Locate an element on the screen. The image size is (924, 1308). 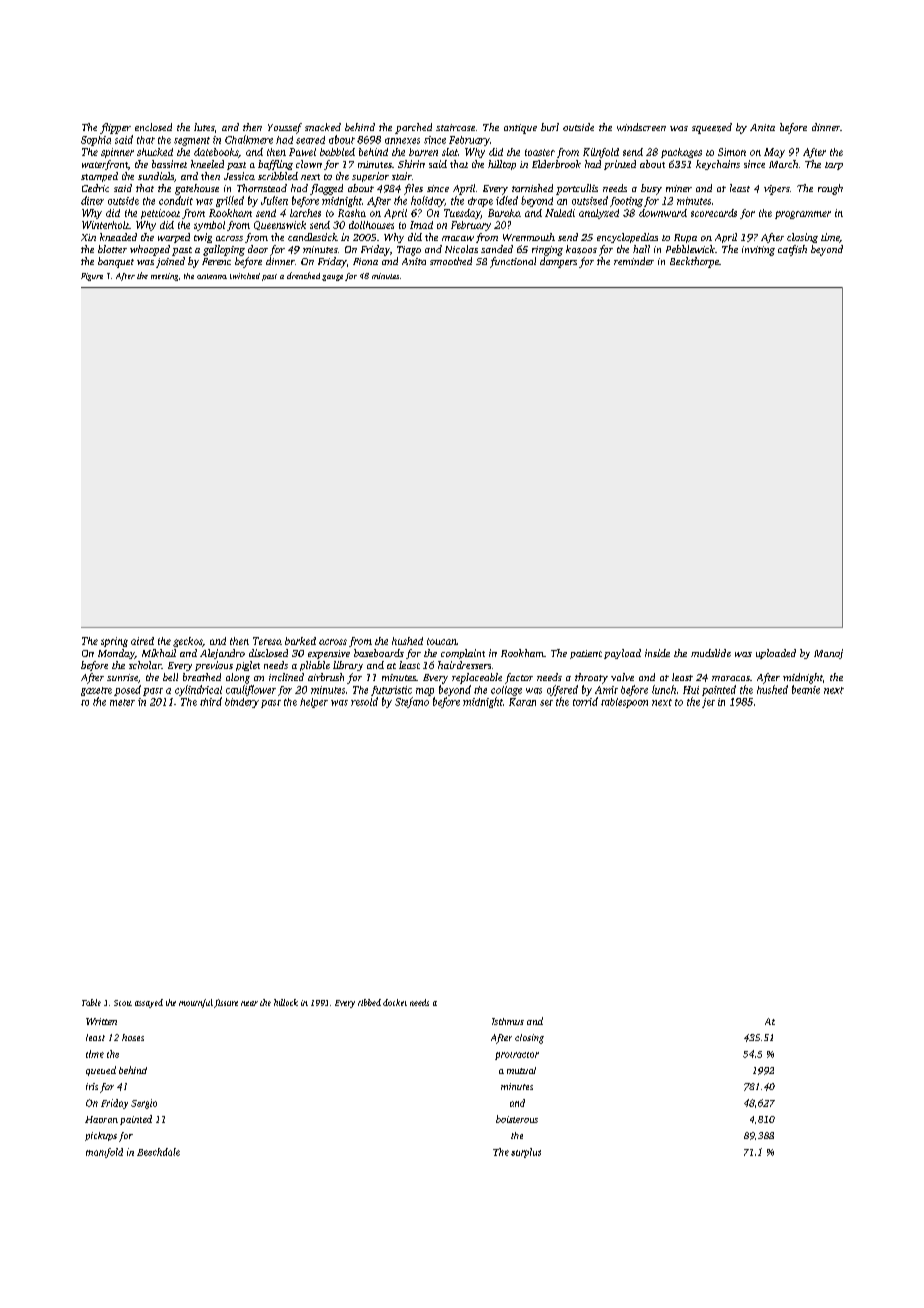
barked is located at coordinates (300, 641).
